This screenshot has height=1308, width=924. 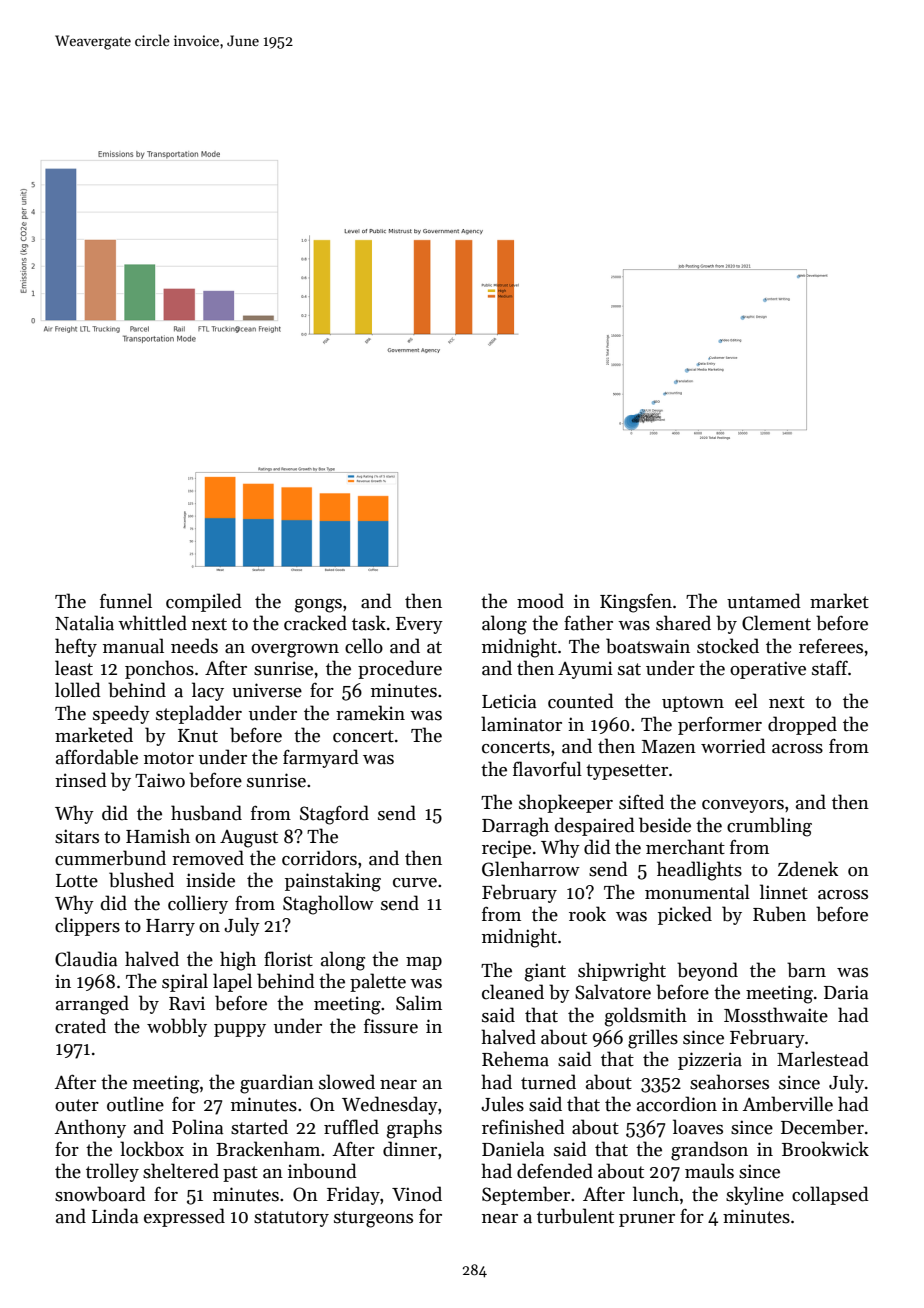 What do you see at coordinates (121, 714) in the screenshot?
I see `speedy` at bounding box center [121, 714].
